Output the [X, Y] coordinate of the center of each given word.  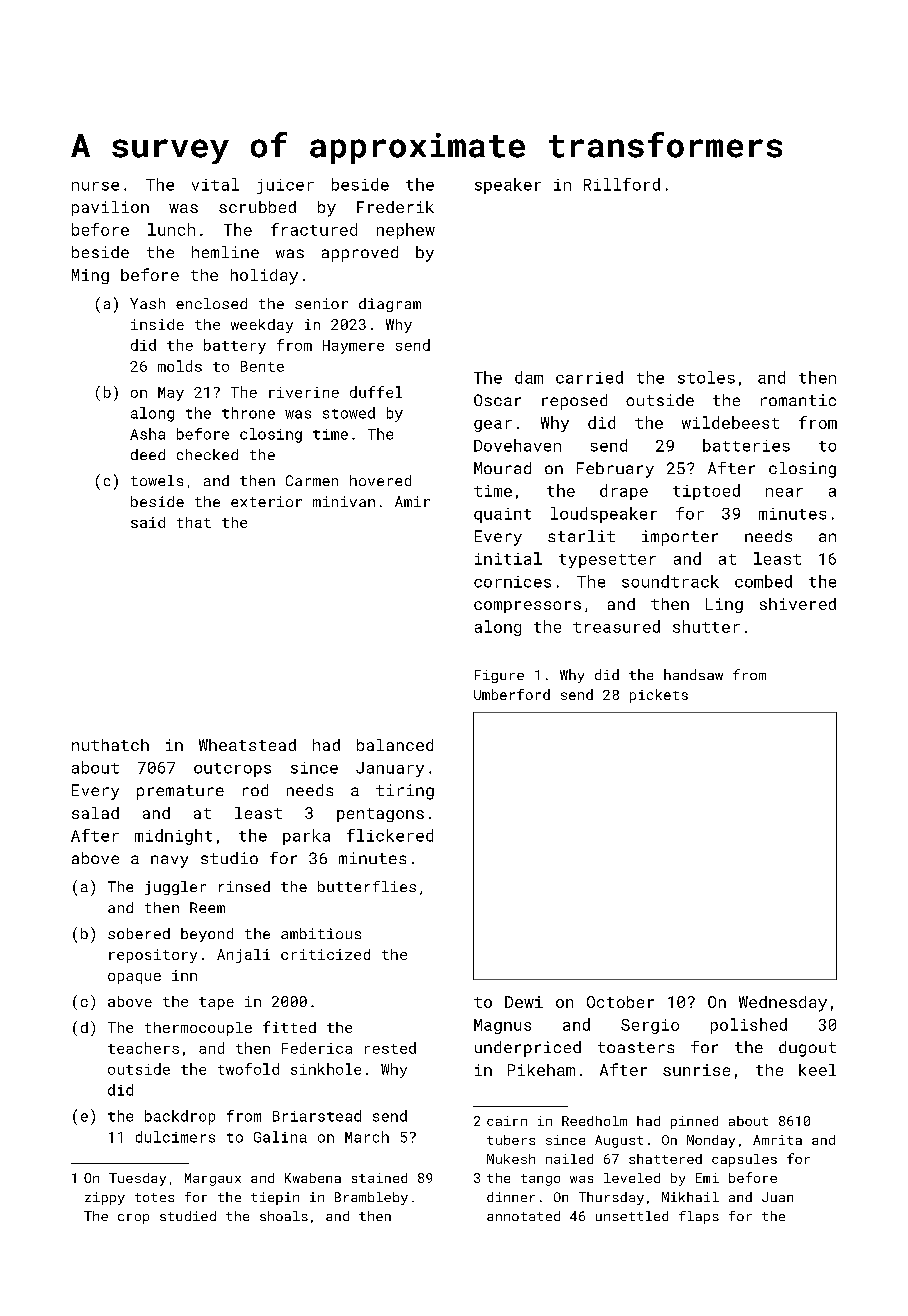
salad [95, 813]
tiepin [275, 1198]
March [367, 1137]
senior [321, 303]
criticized [325, 954]
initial [508, 558]
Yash [147, 303]
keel [817, 1070]
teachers [143, 1048]
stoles [706, 377]
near [784, 492]
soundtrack [670, 581]
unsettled [632, 1216]
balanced [395, 745]
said [148, 522]
